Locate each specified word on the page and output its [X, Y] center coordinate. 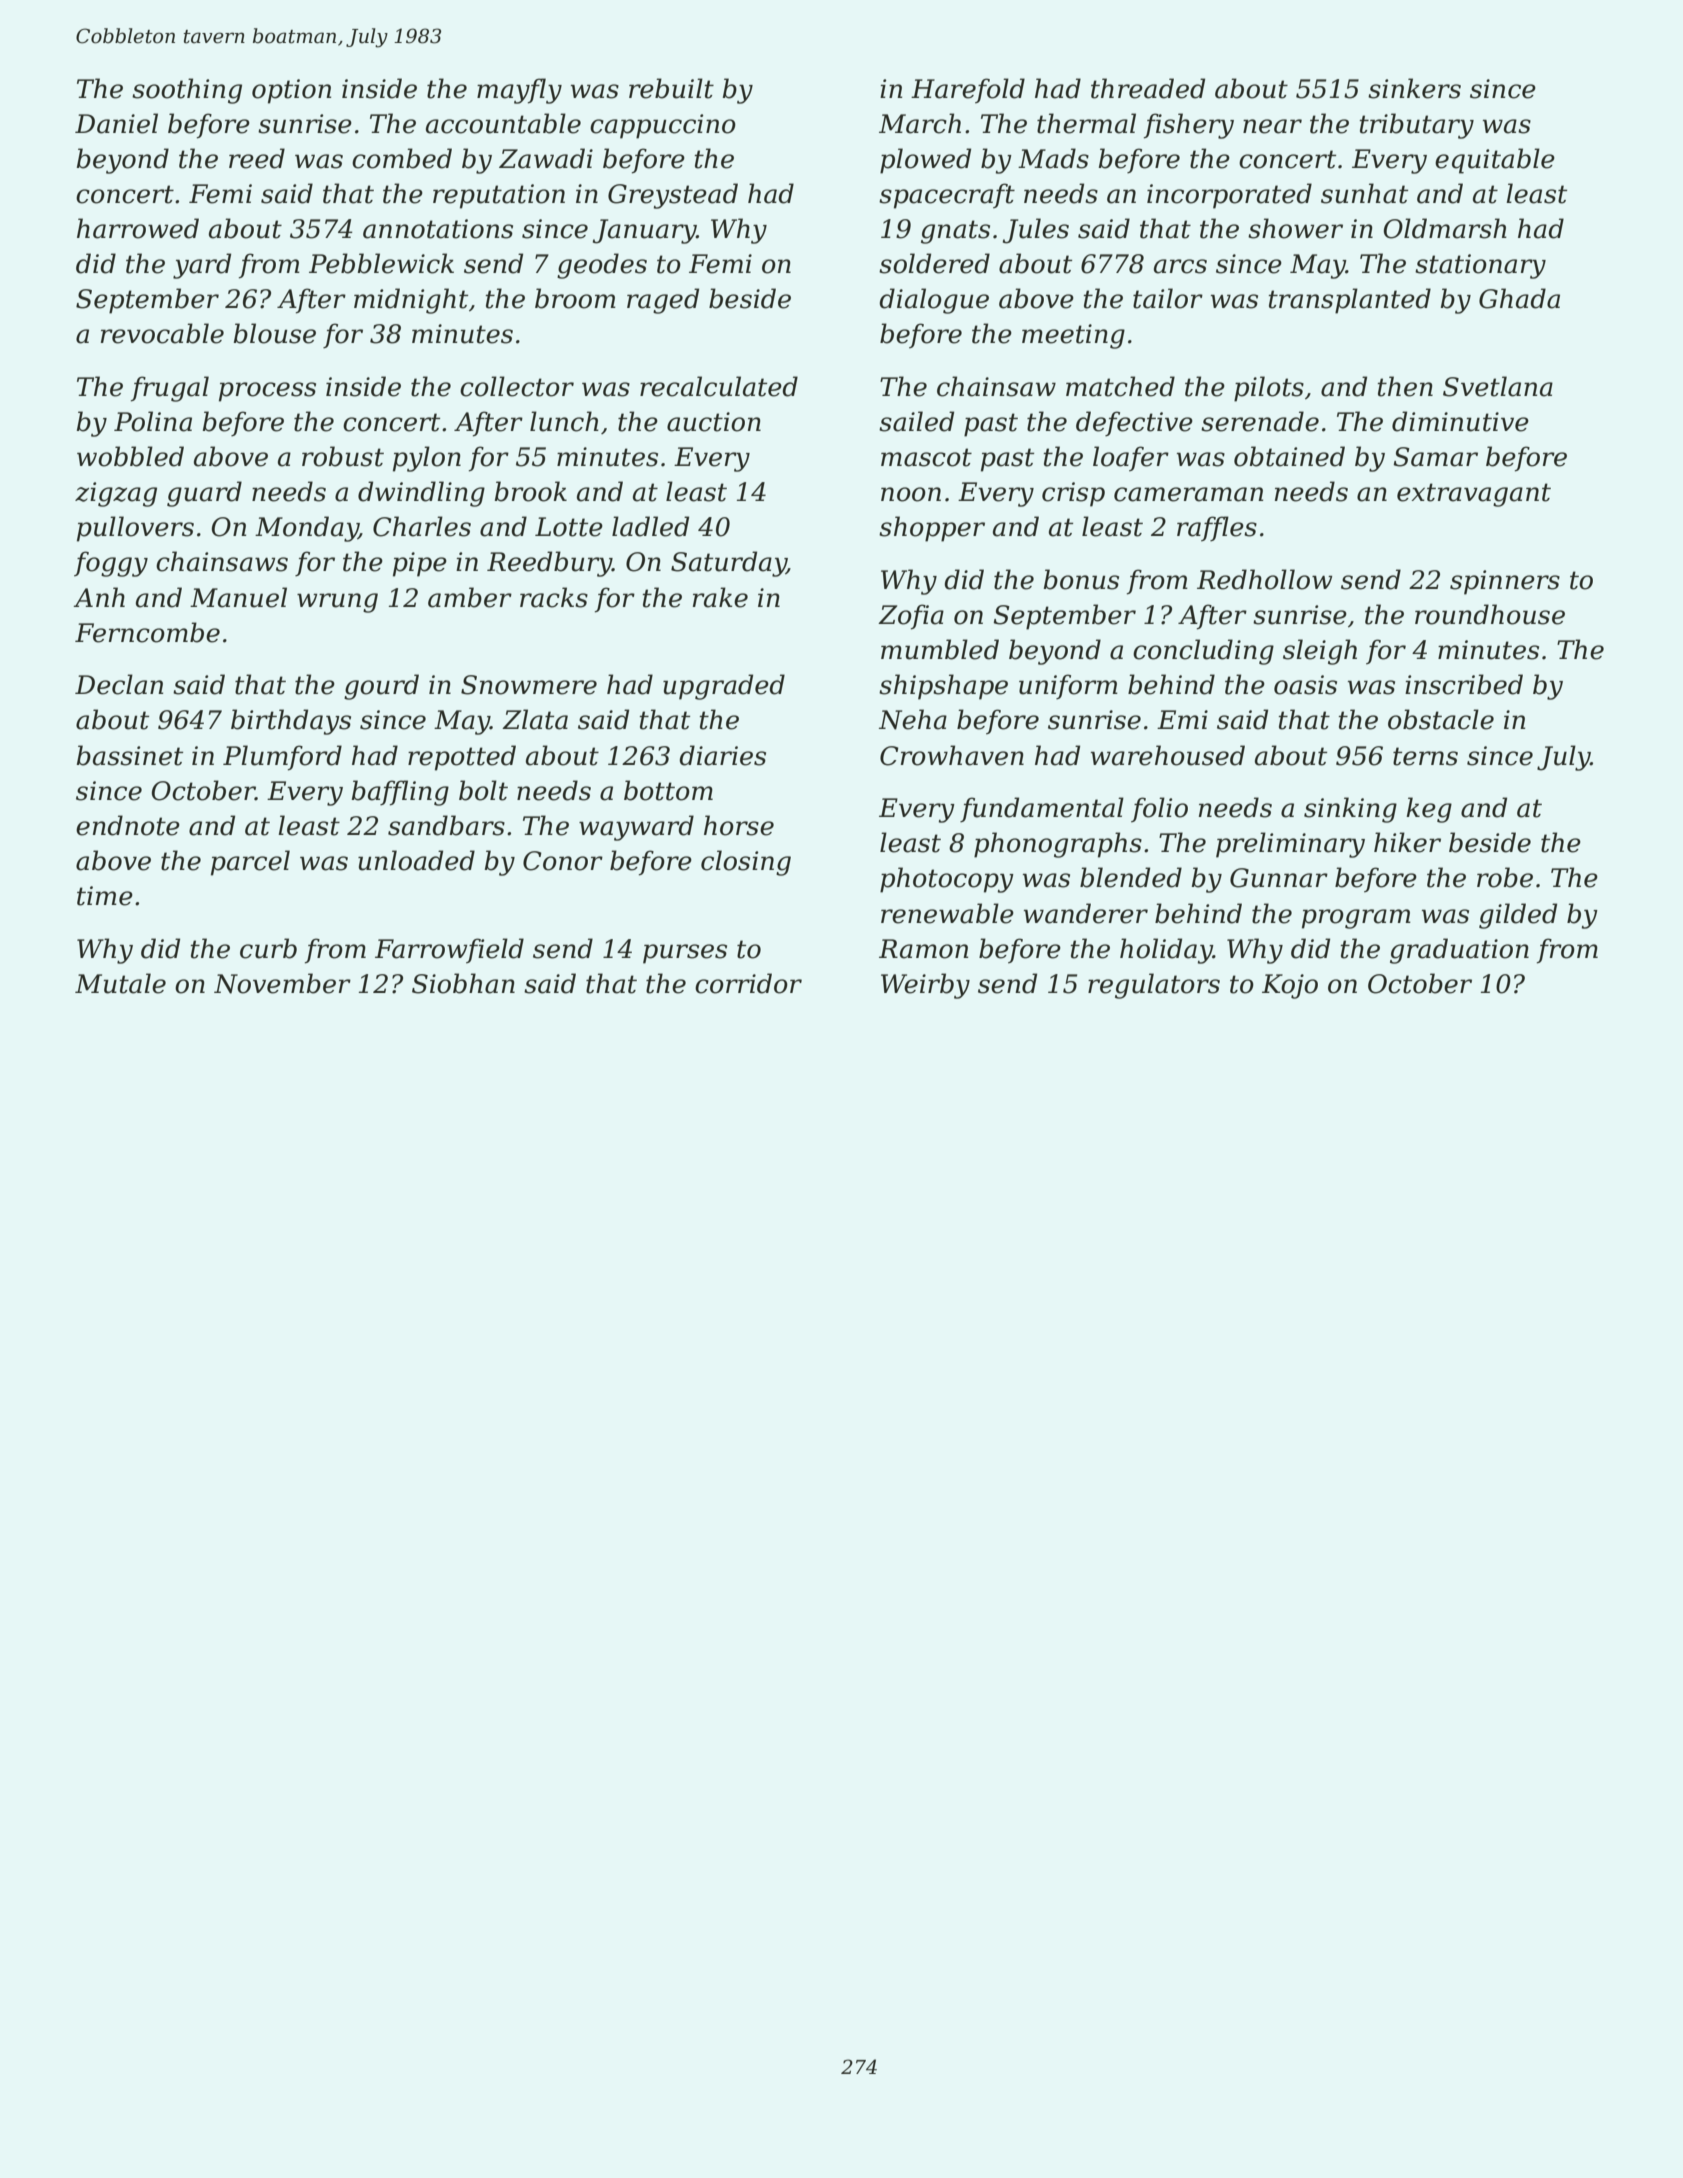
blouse [274, 333]
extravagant [1474, 495]
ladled [650, 526]
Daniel [116, 123]
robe [1505, 877]
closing [746, 863]
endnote [128, 825]
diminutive [1460, 421]
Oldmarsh [1445, 228]
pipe [420, 564]
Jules [1036, 231]
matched [1120, 386]
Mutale [120, 983]
